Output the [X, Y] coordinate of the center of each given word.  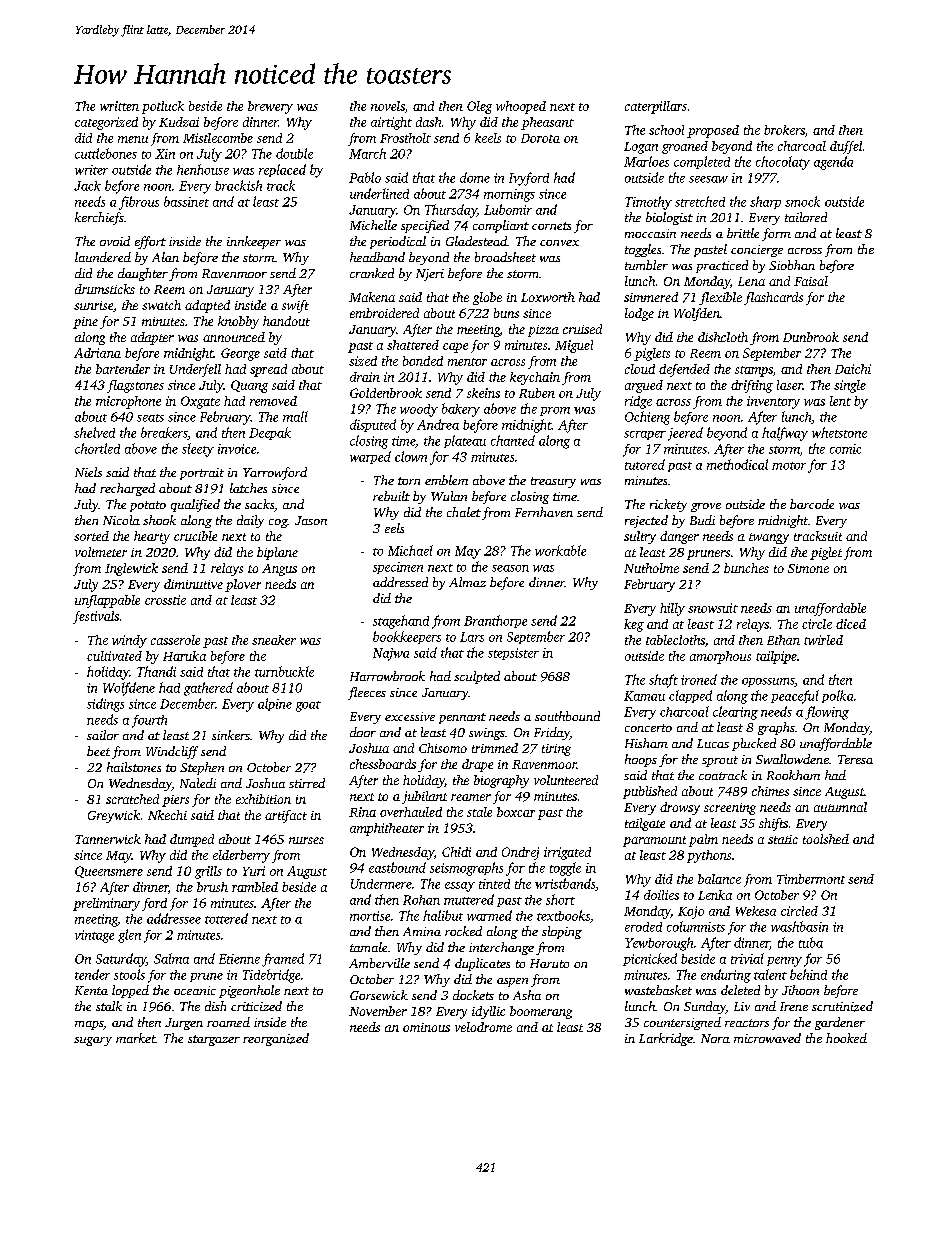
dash [428, 122]
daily [250, 521]
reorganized [276, 1039]
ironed [699, 679]
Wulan [449, 496]
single [850, 386]
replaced [282, 170]
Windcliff [172, 752]
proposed [713, 131]
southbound [567, 716]
